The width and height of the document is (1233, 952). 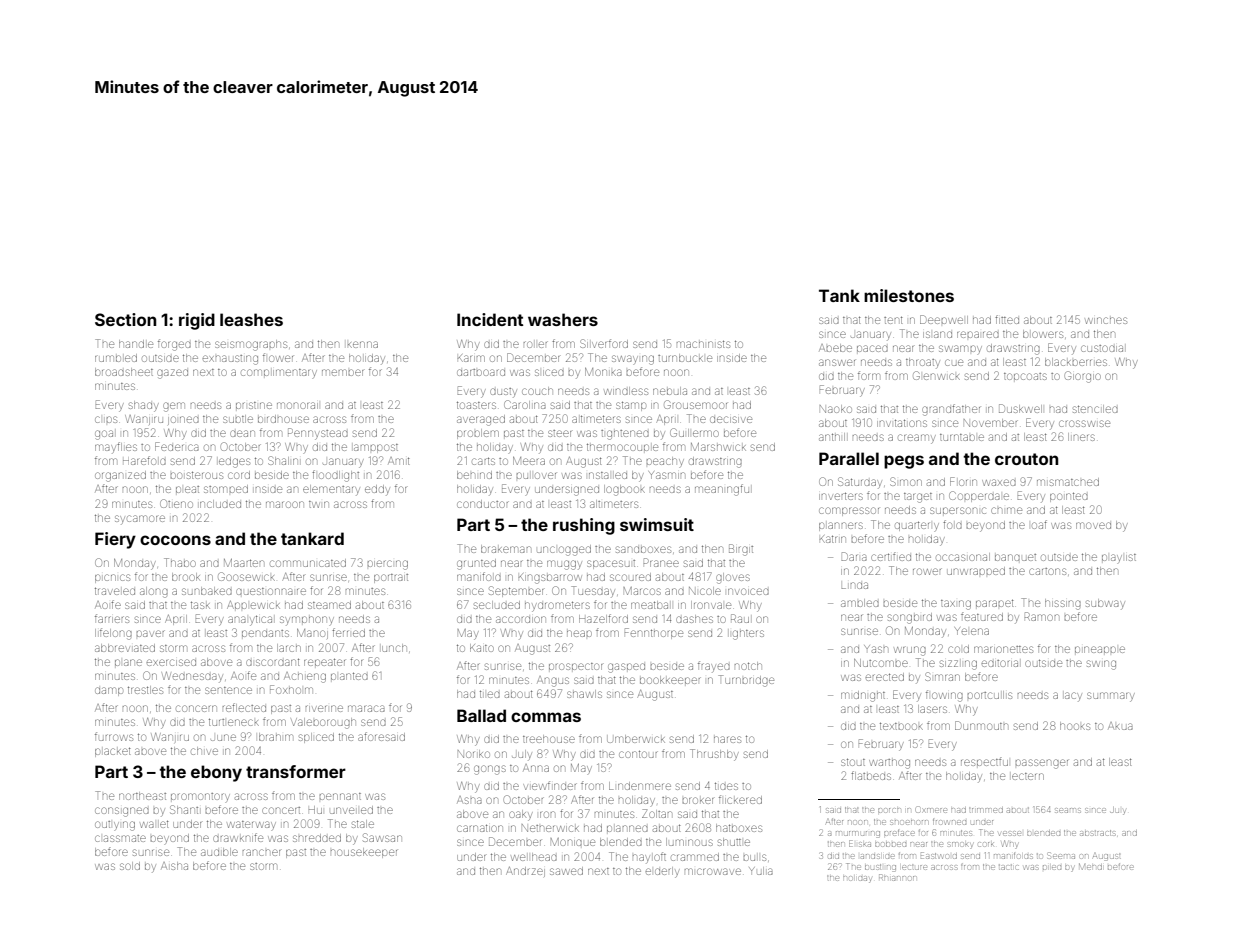 I want to click on elderly, so click(x=662, y=872).
